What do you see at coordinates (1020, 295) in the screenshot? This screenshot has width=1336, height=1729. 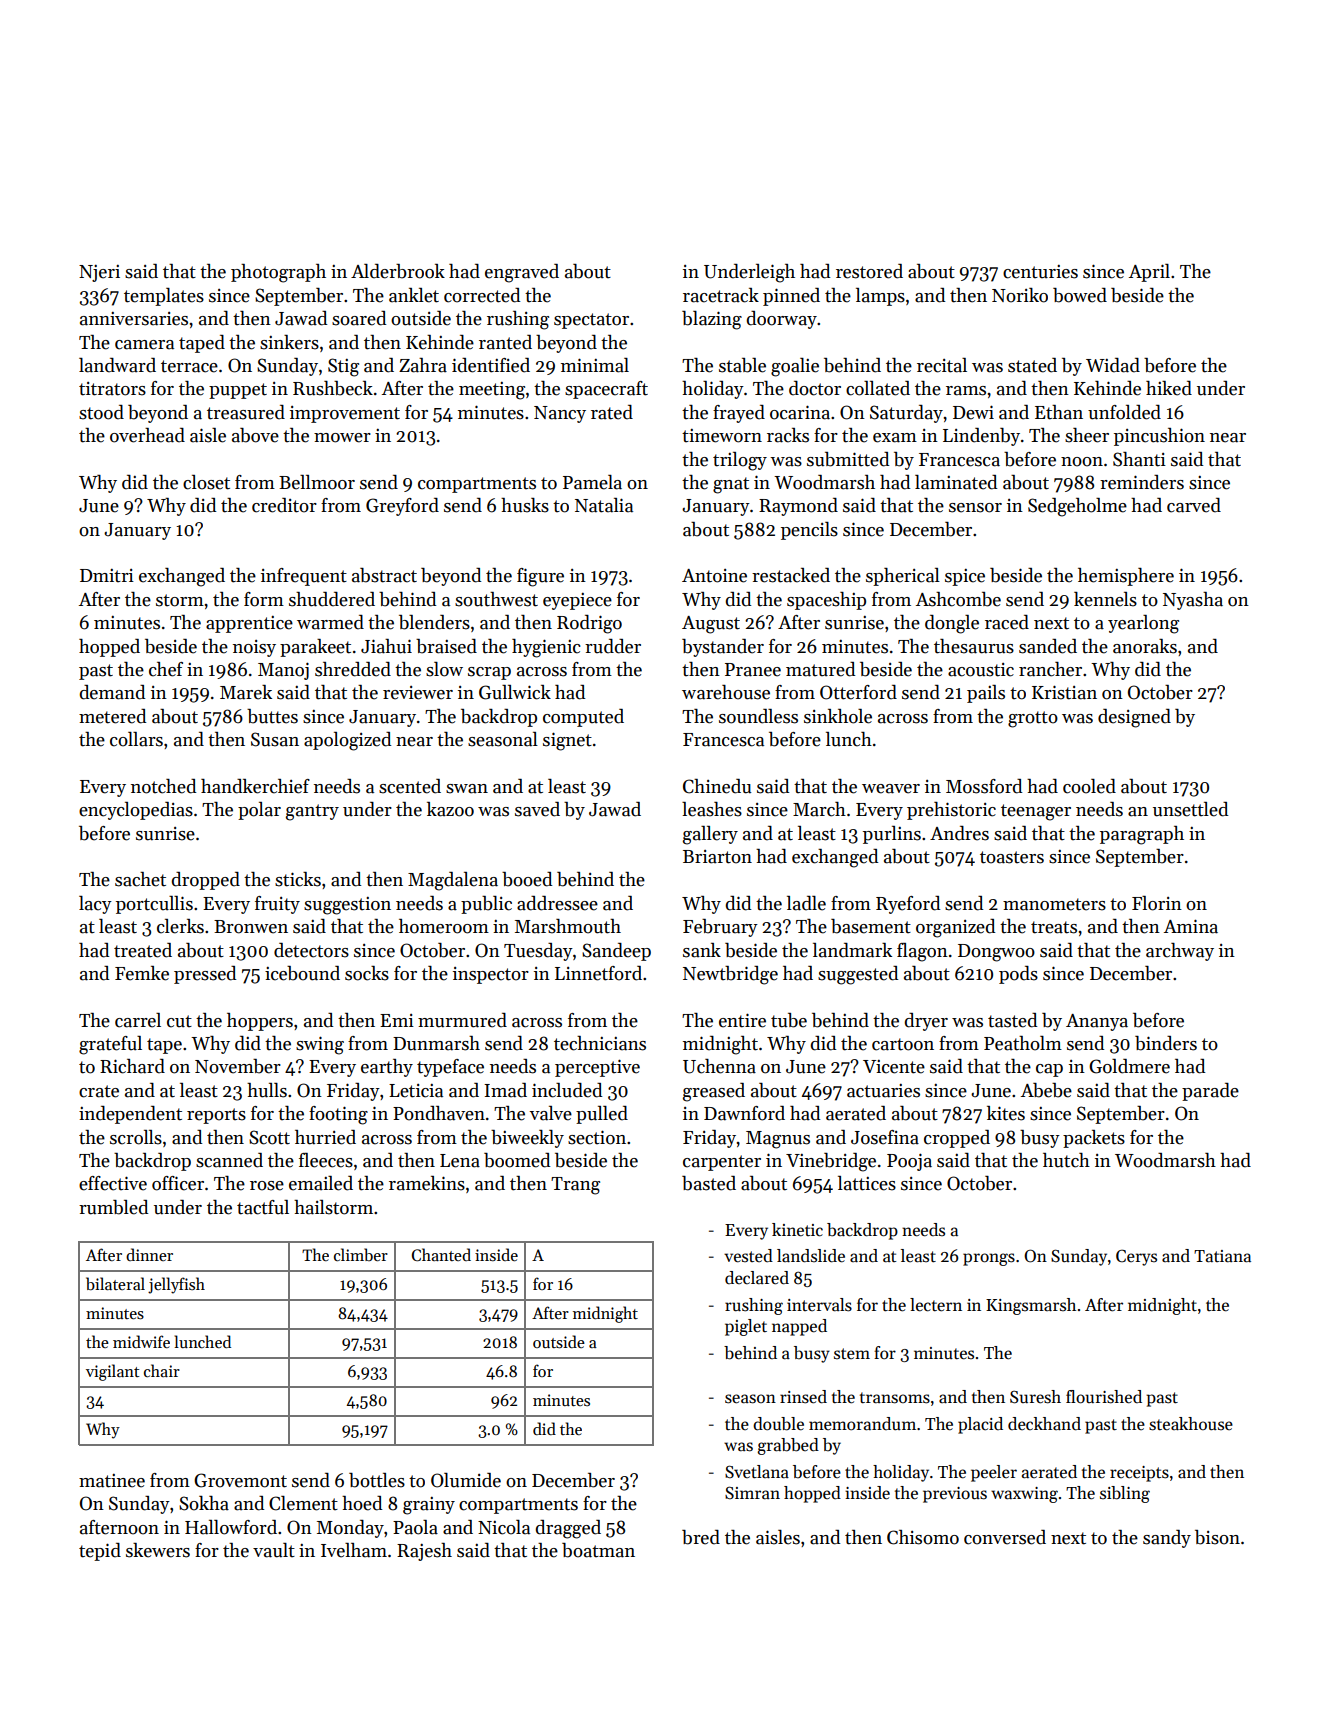 I see `Noriko` at bounding box center [1020, 295].
